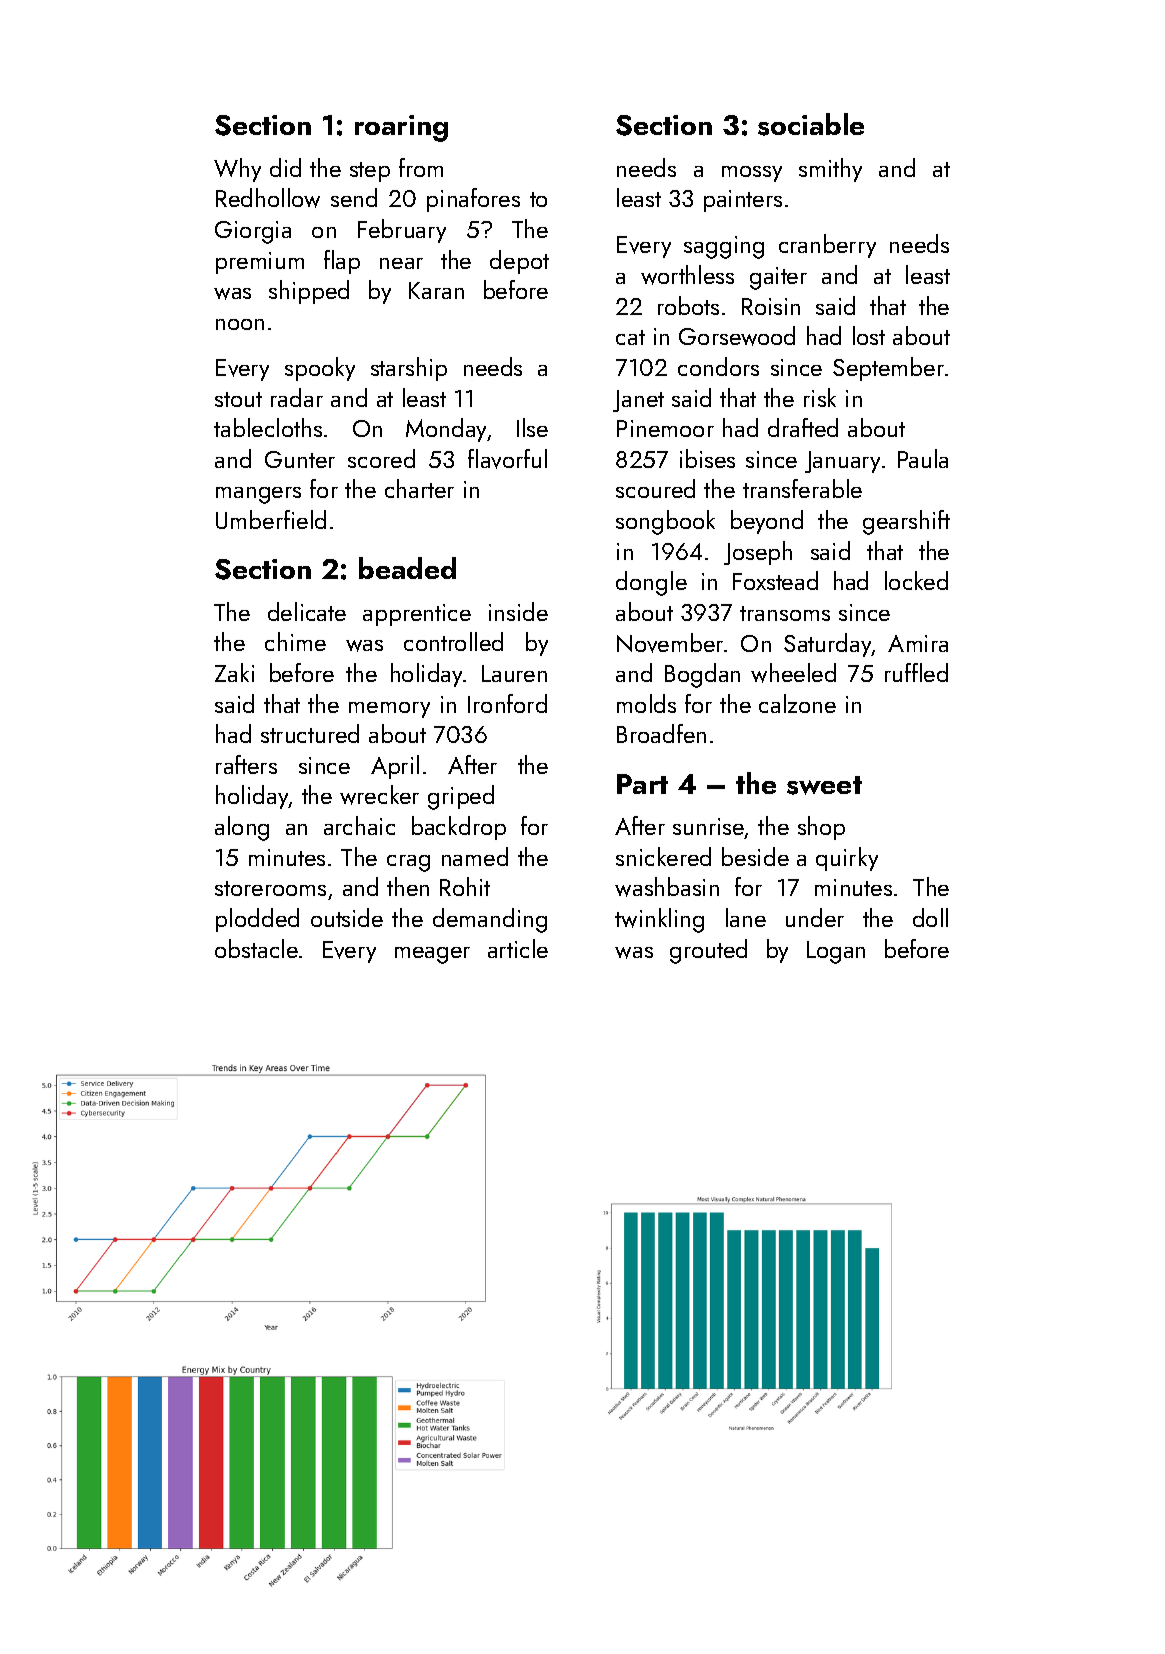 Image resolution: width=1165 pixels, height=1654 pixels. I want to click on apprentice, so click(417, 615).
